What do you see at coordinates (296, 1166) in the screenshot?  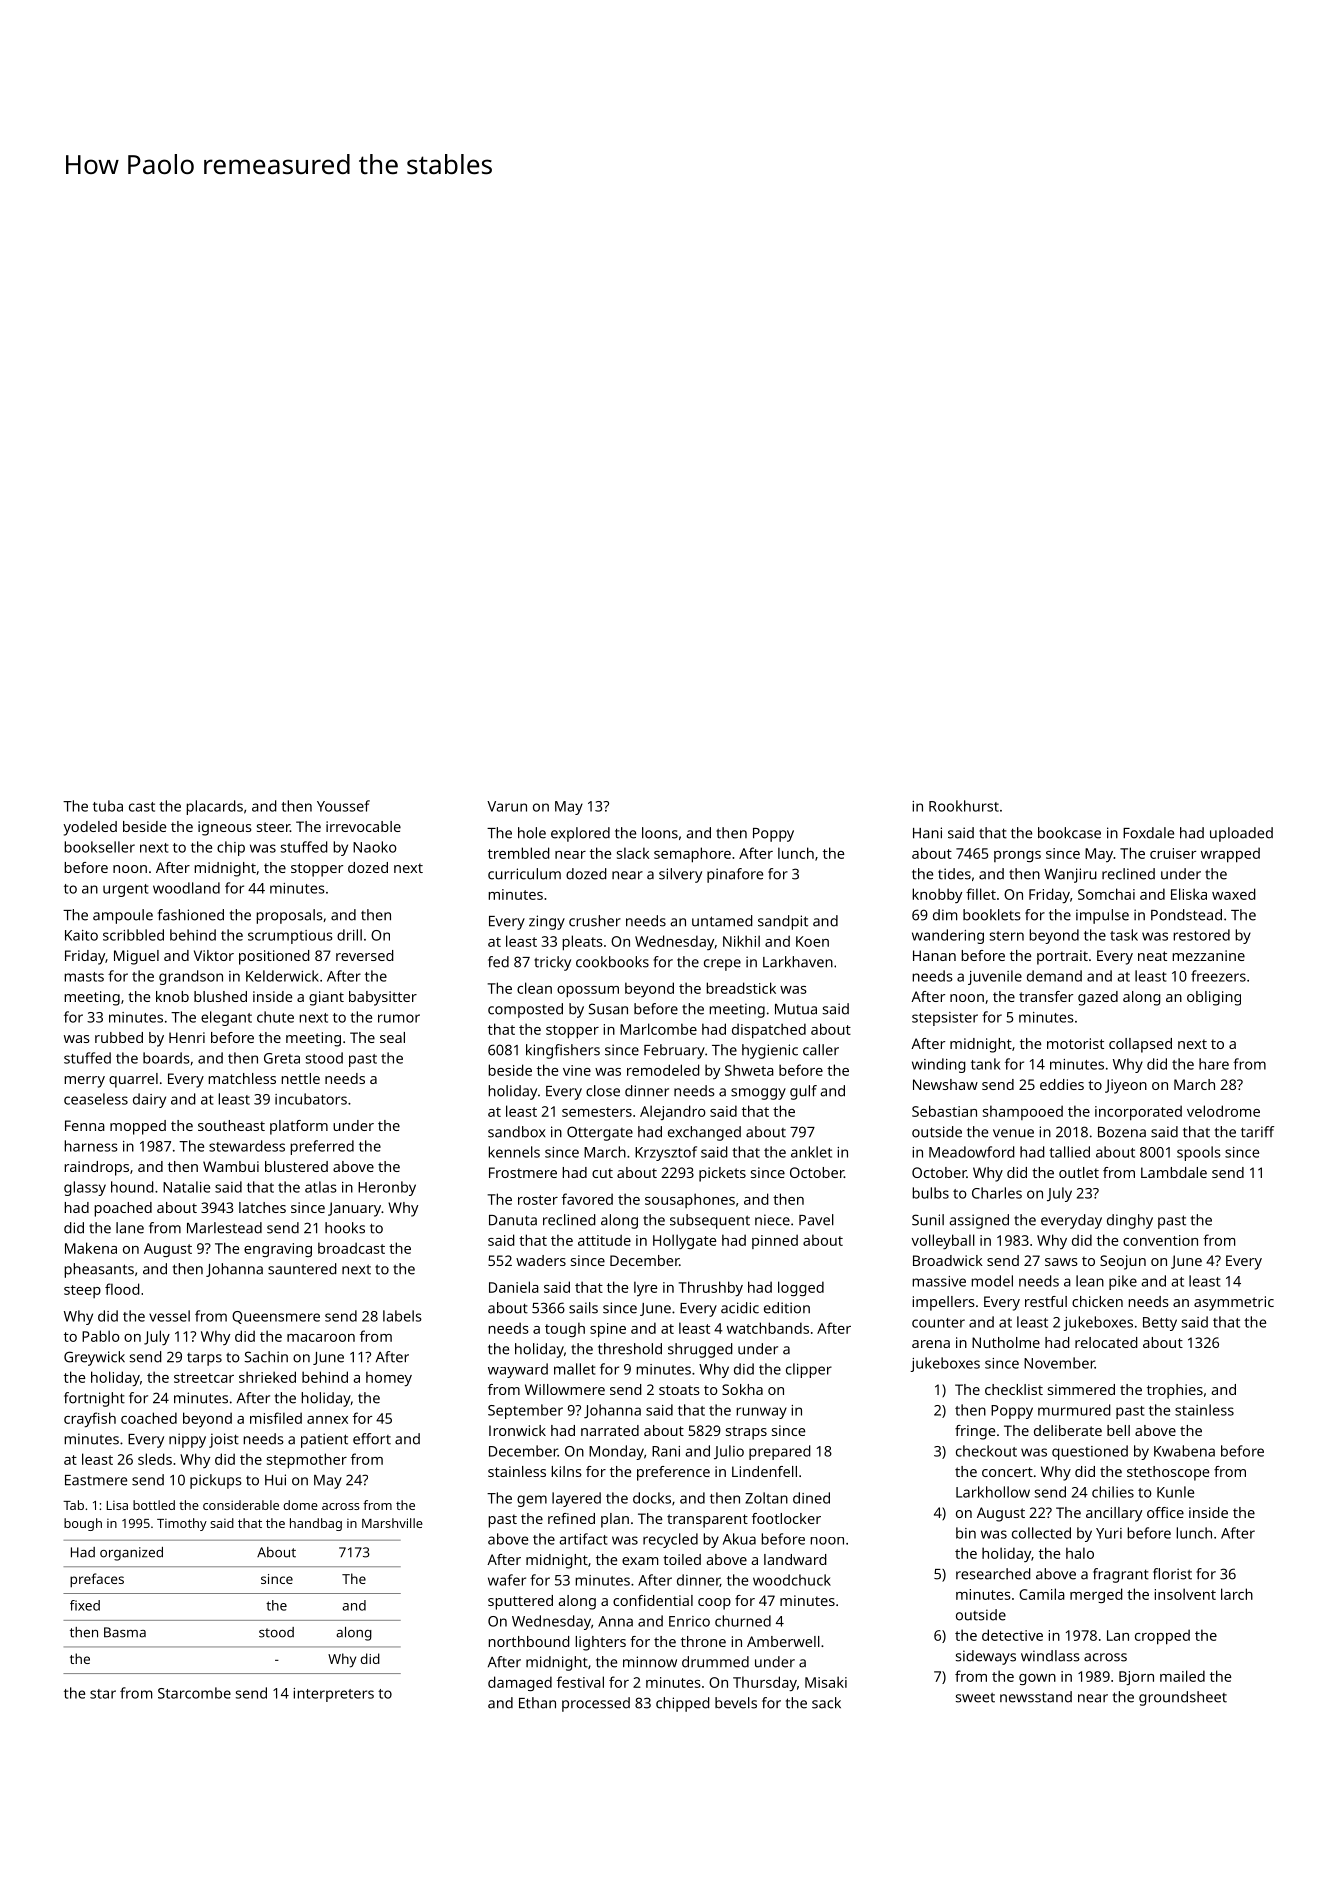 I see `blustered` at bounding box center [296, 1166].
